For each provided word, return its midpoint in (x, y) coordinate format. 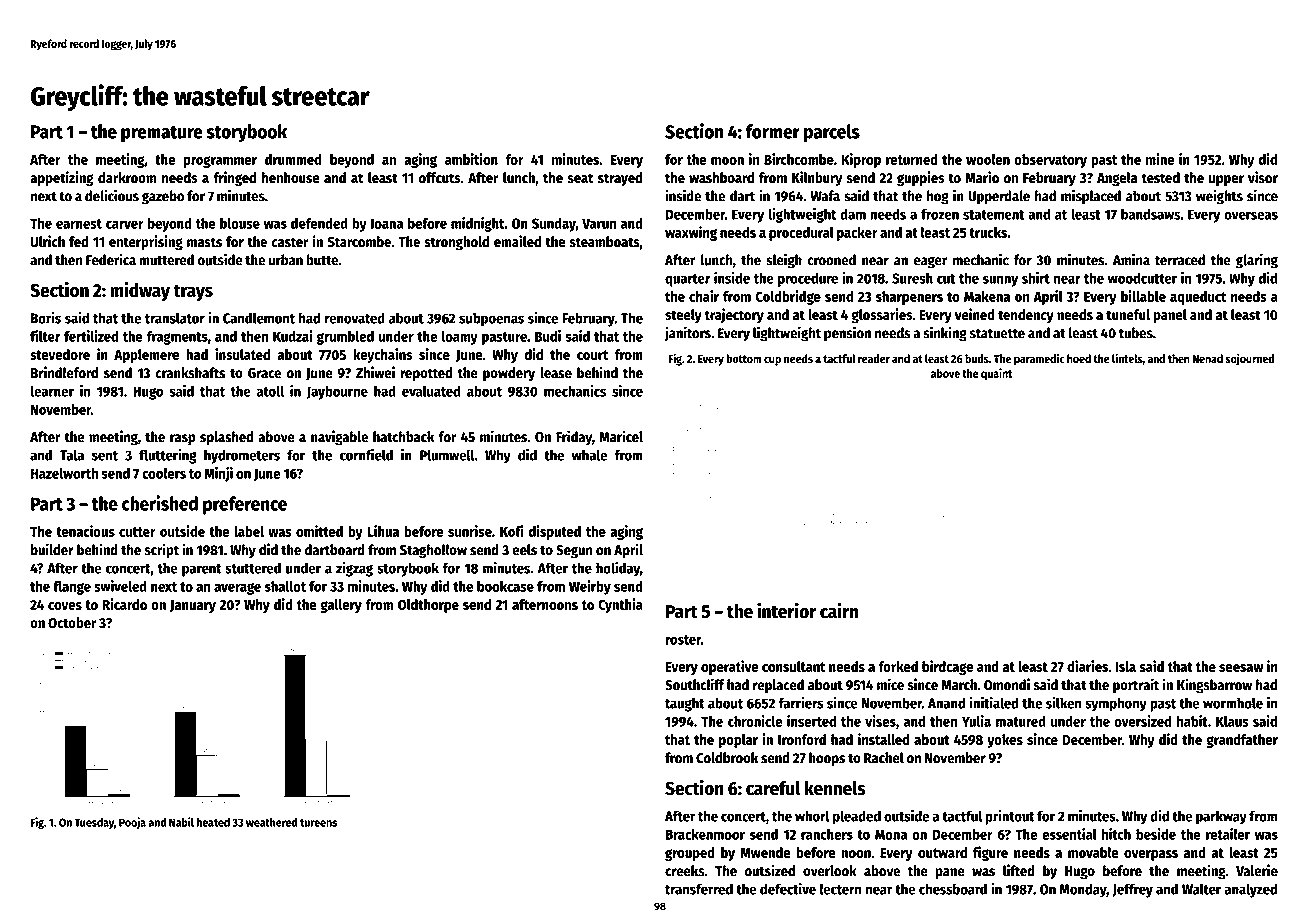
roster (683, 640)
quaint (996, 374)
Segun (574, 552)
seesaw (1241, 668)
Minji (218, 474)
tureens (318, 823)
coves (65, 606)
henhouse (291, 178)
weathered (272, 822)
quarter (687, 280)
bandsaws (1150, 214)
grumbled (345, 338)
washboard (721, 178)
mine (1160, 159)
